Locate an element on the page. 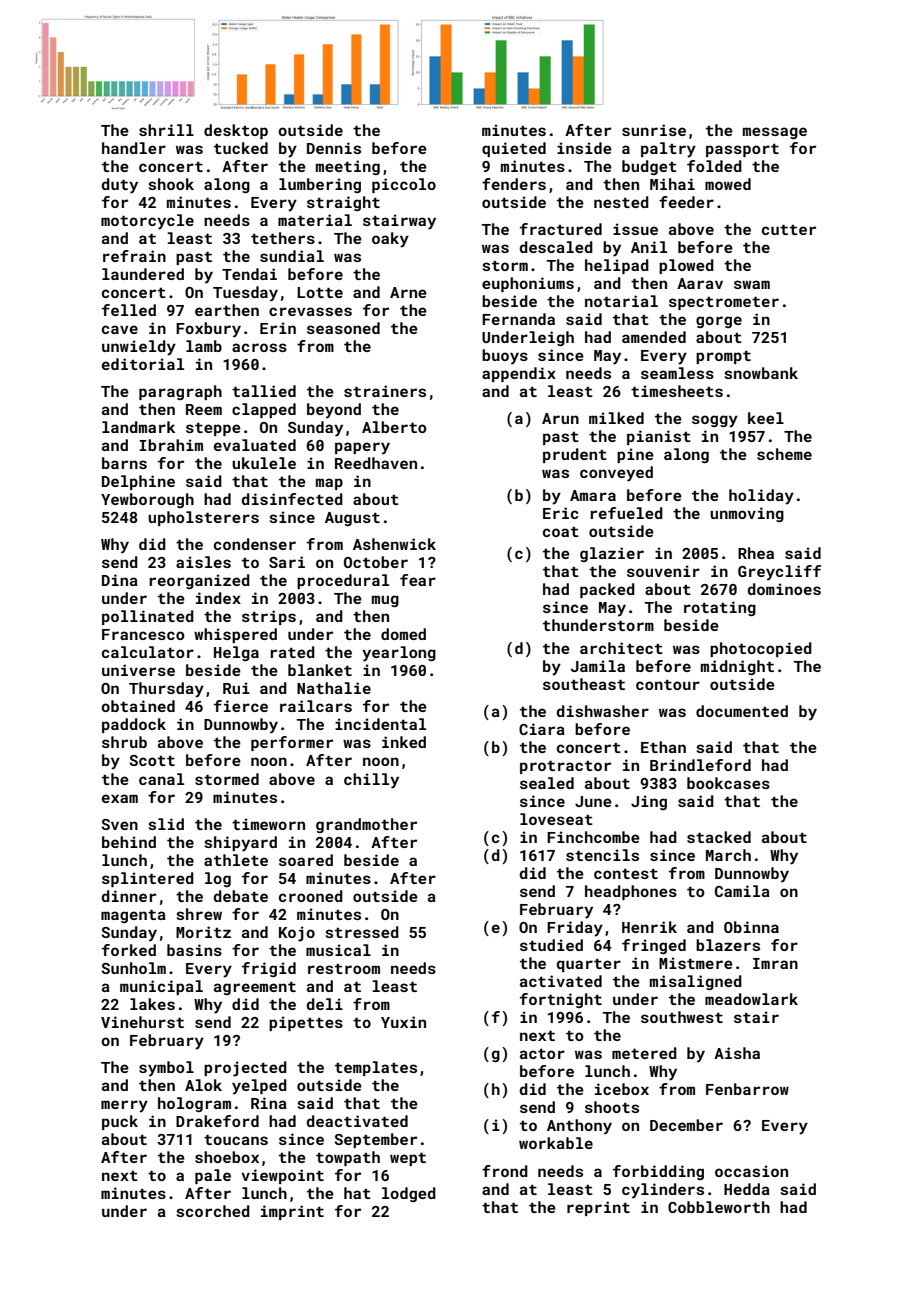 This document has height=1308, width=924. Foxbury is located at coordinates (208, 330).
